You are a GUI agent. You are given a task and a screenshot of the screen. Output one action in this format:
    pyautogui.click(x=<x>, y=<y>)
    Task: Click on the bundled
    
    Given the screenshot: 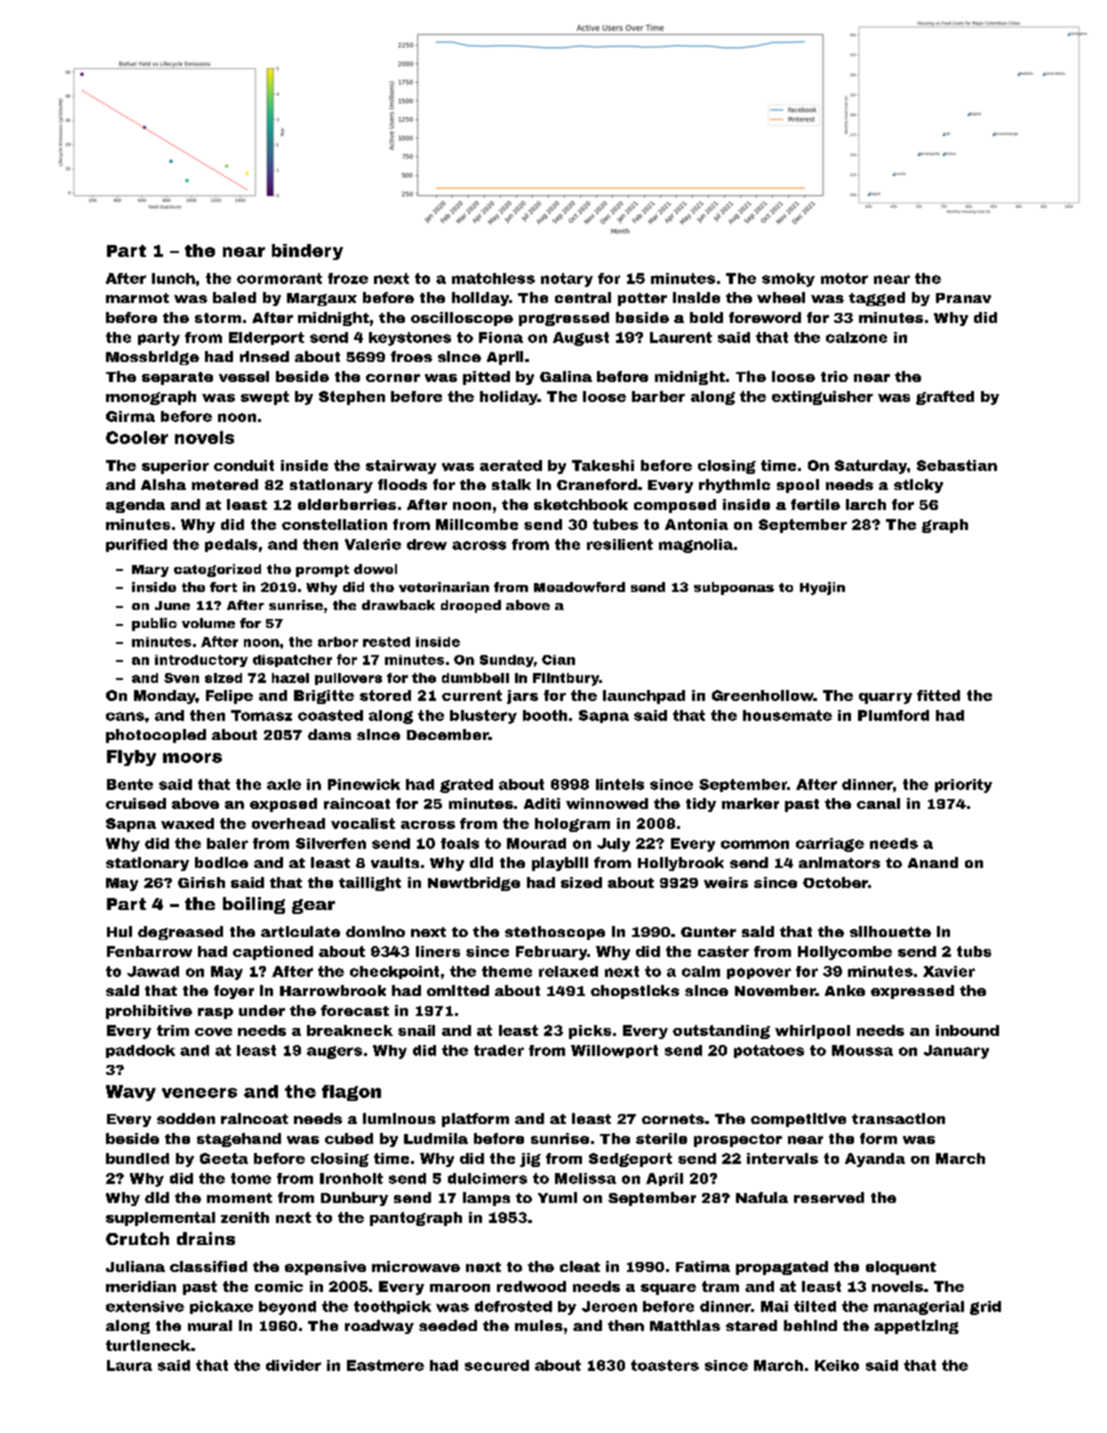 What is the action you would take?
    pyautogui.click(x=137, y=1158)
